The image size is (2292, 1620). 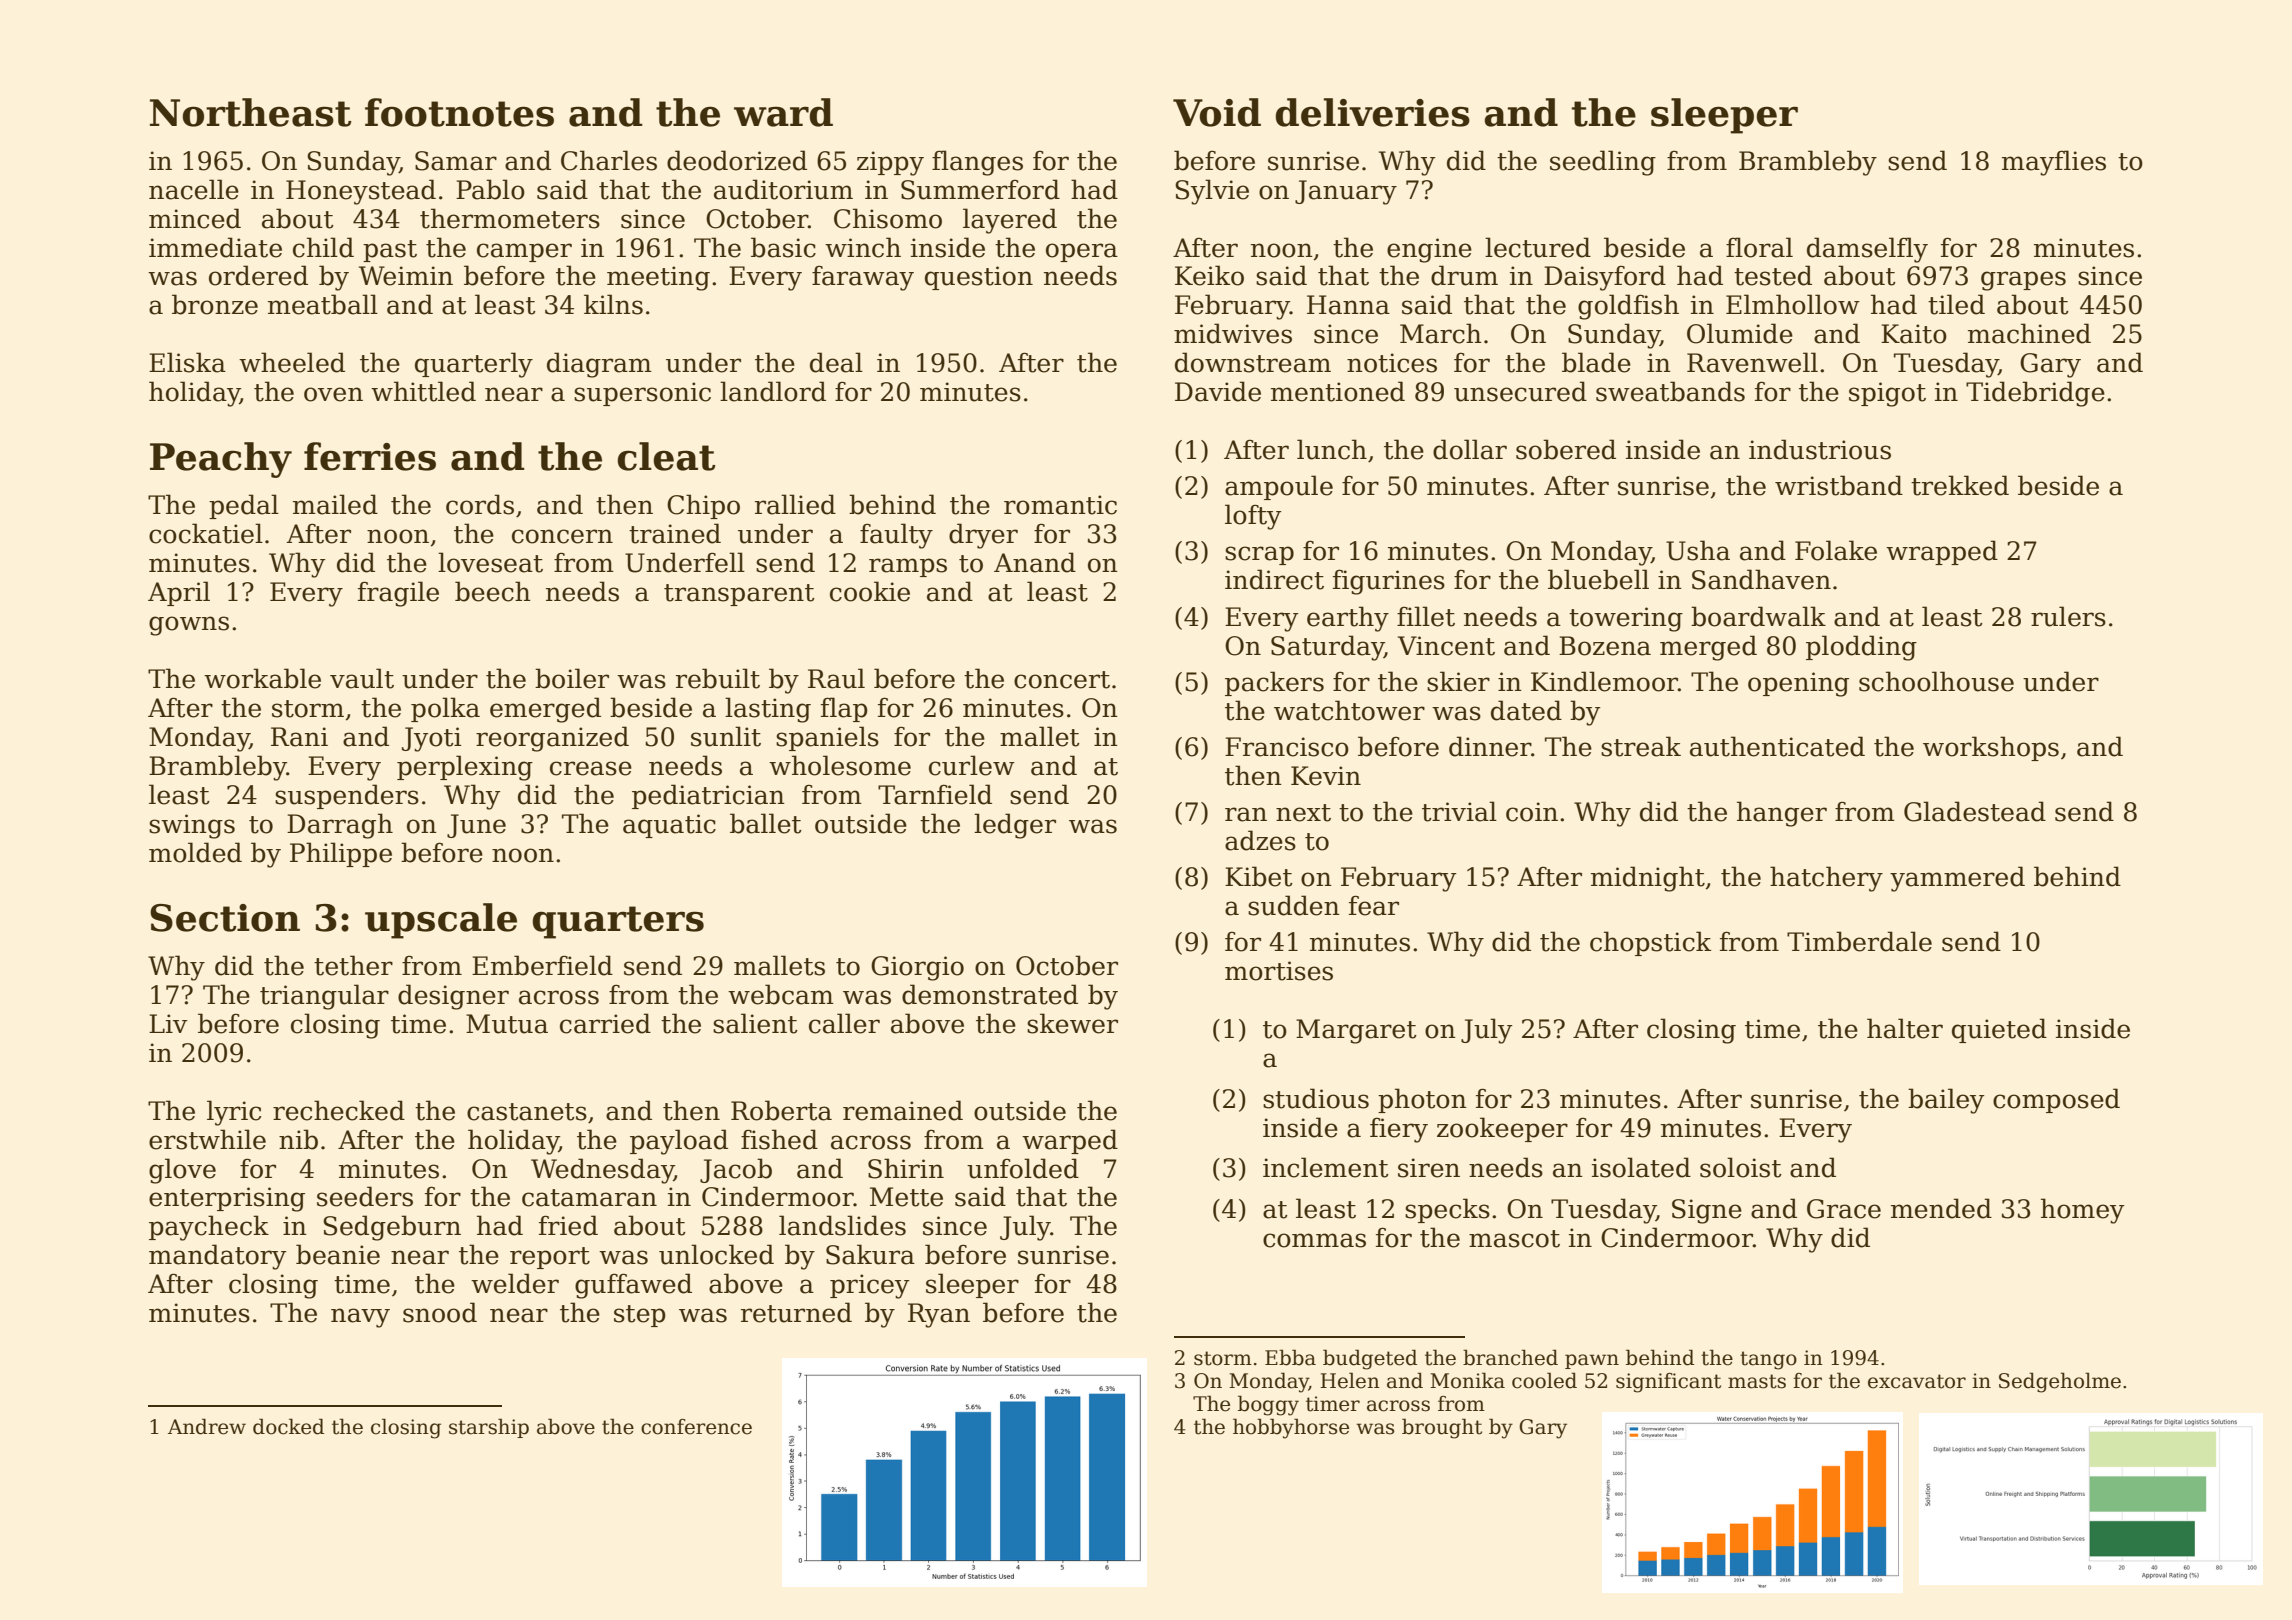 What do you see at coordinates (618, 922) in the screenshot?
I see `quarters` at bounding box center [618, 922].
